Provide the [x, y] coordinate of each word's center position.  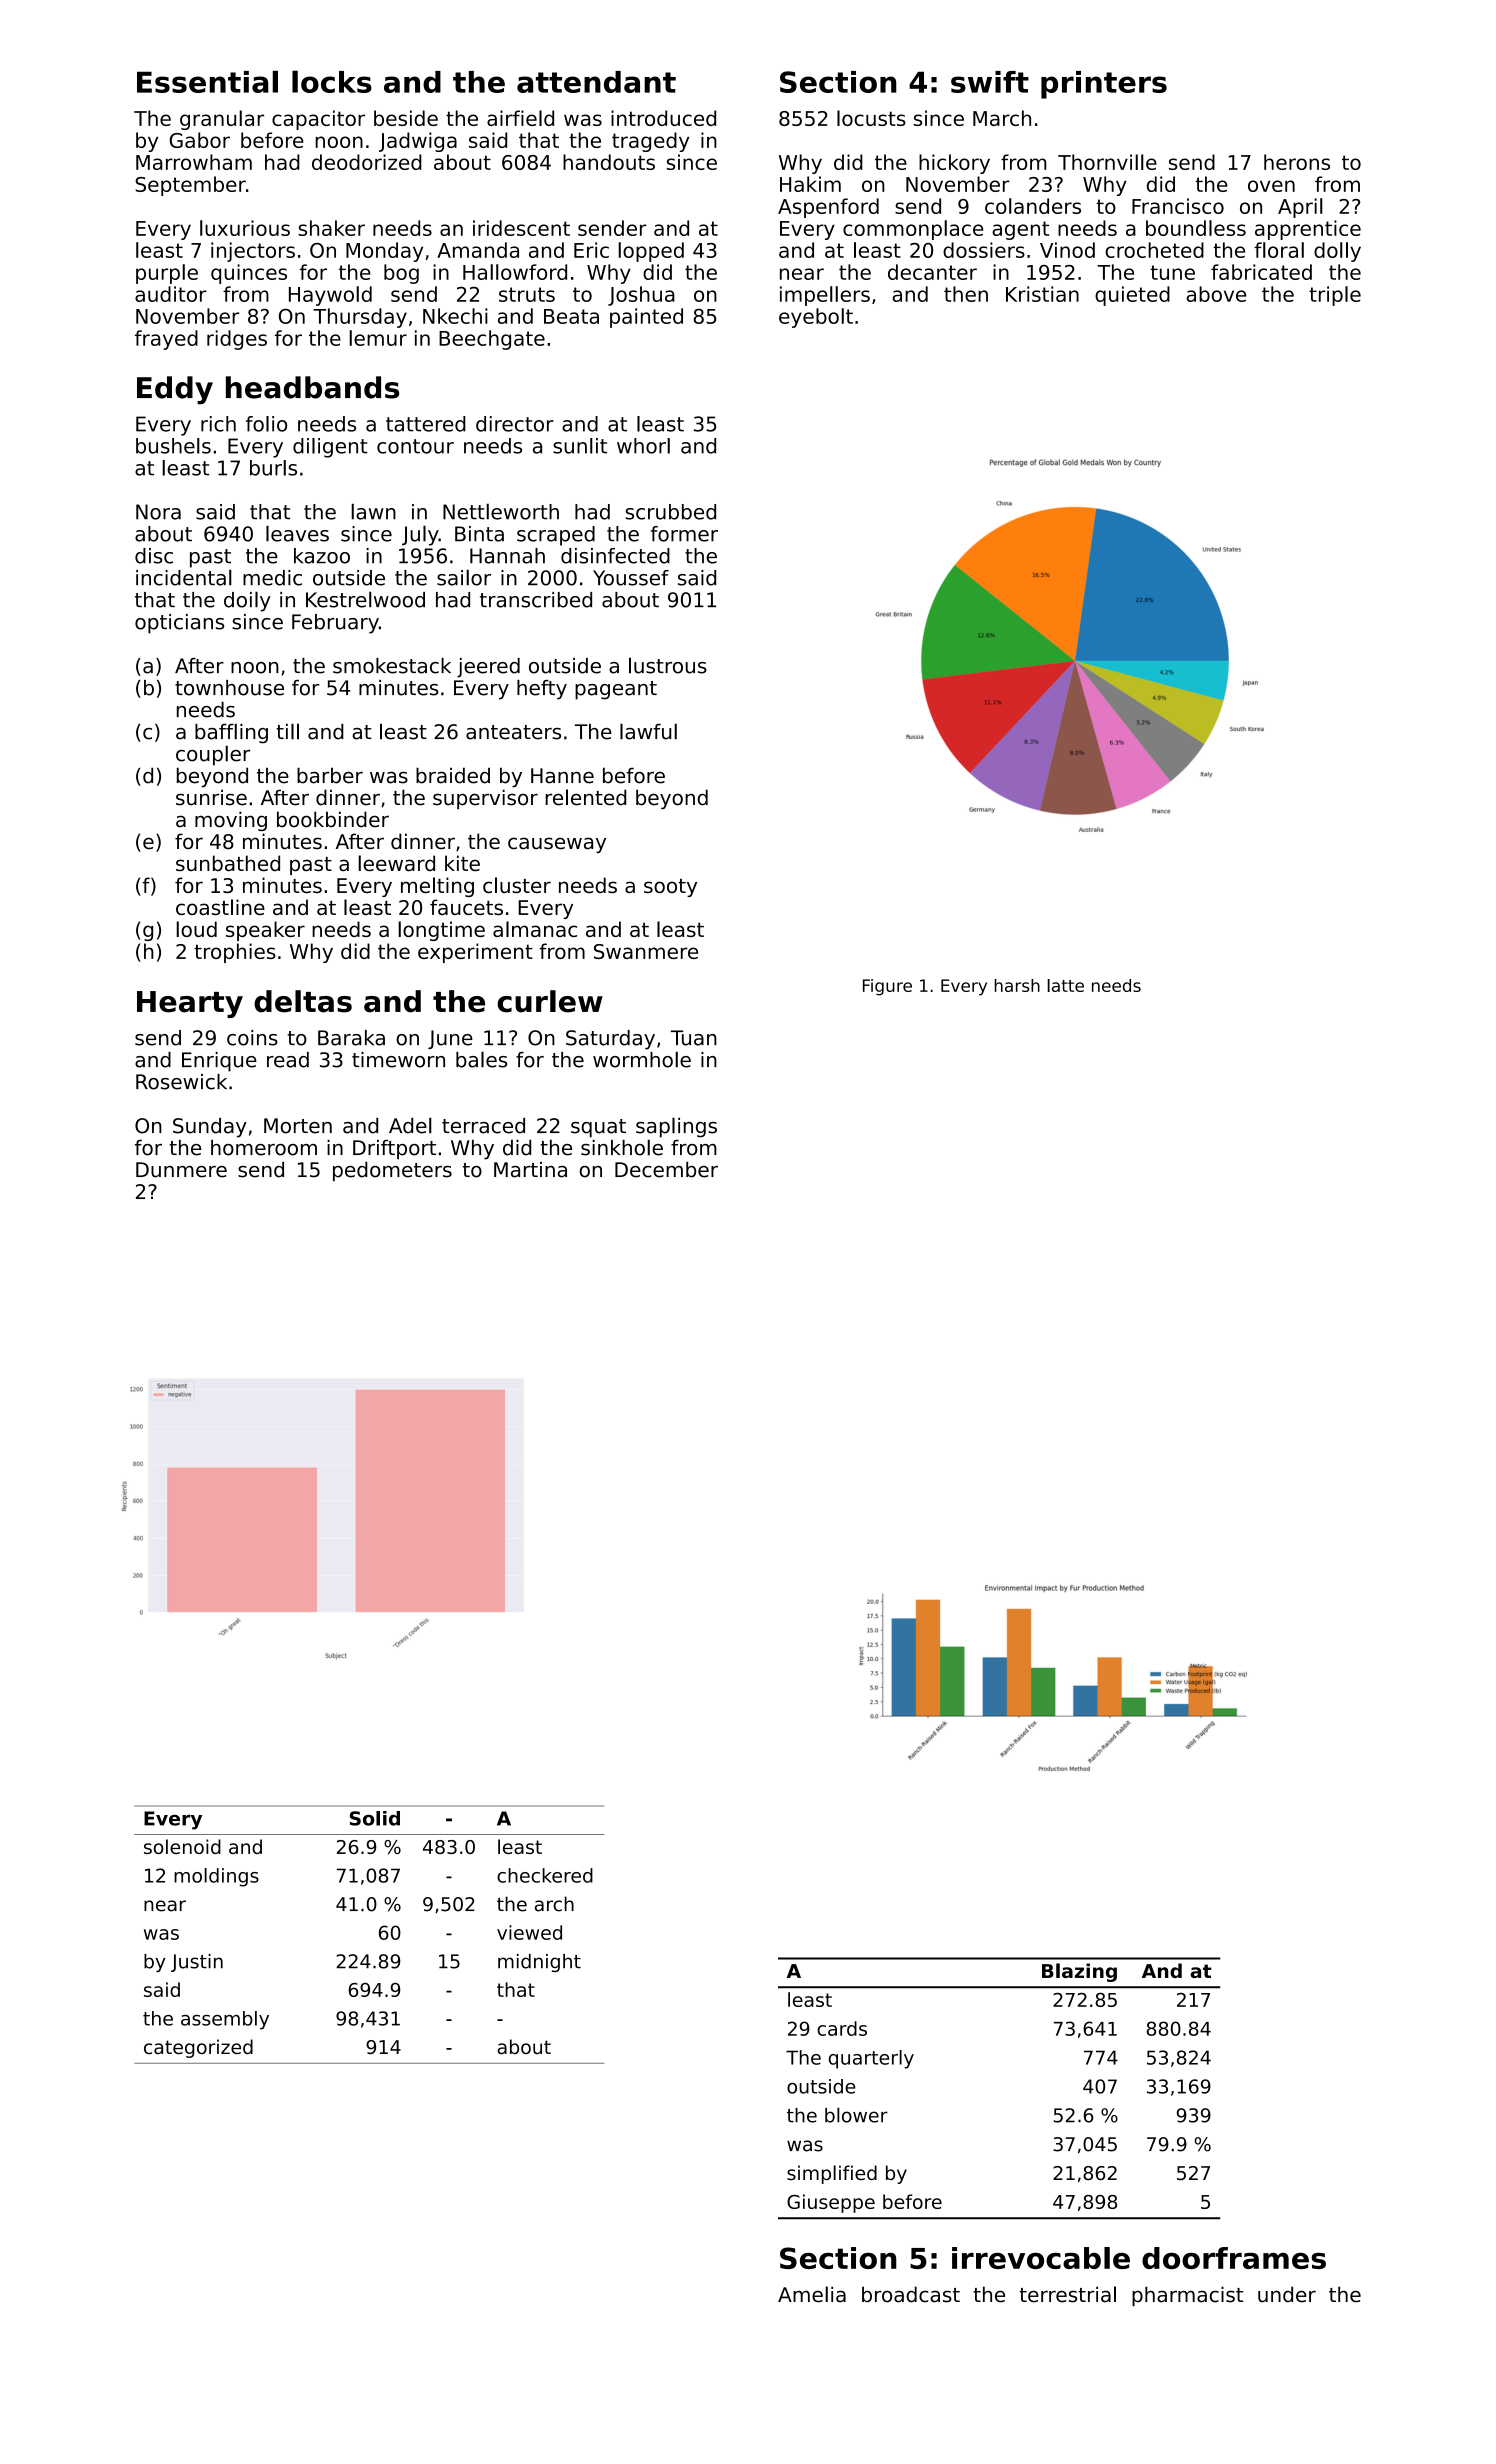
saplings [676, 1127]
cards [842, 2028]
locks [332, 81]
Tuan [694, 1038]
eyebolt [816, 318]
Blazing [1079, 1972]
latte [1065, 985]
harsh [1017, 985]
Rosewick [181, 1082]
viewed [529, 1932]
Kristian [1042, 294]
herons [1297, 162]
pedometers [392, 1171]
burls [273, 468]
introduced [663, 118]
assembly [225, 2020]
